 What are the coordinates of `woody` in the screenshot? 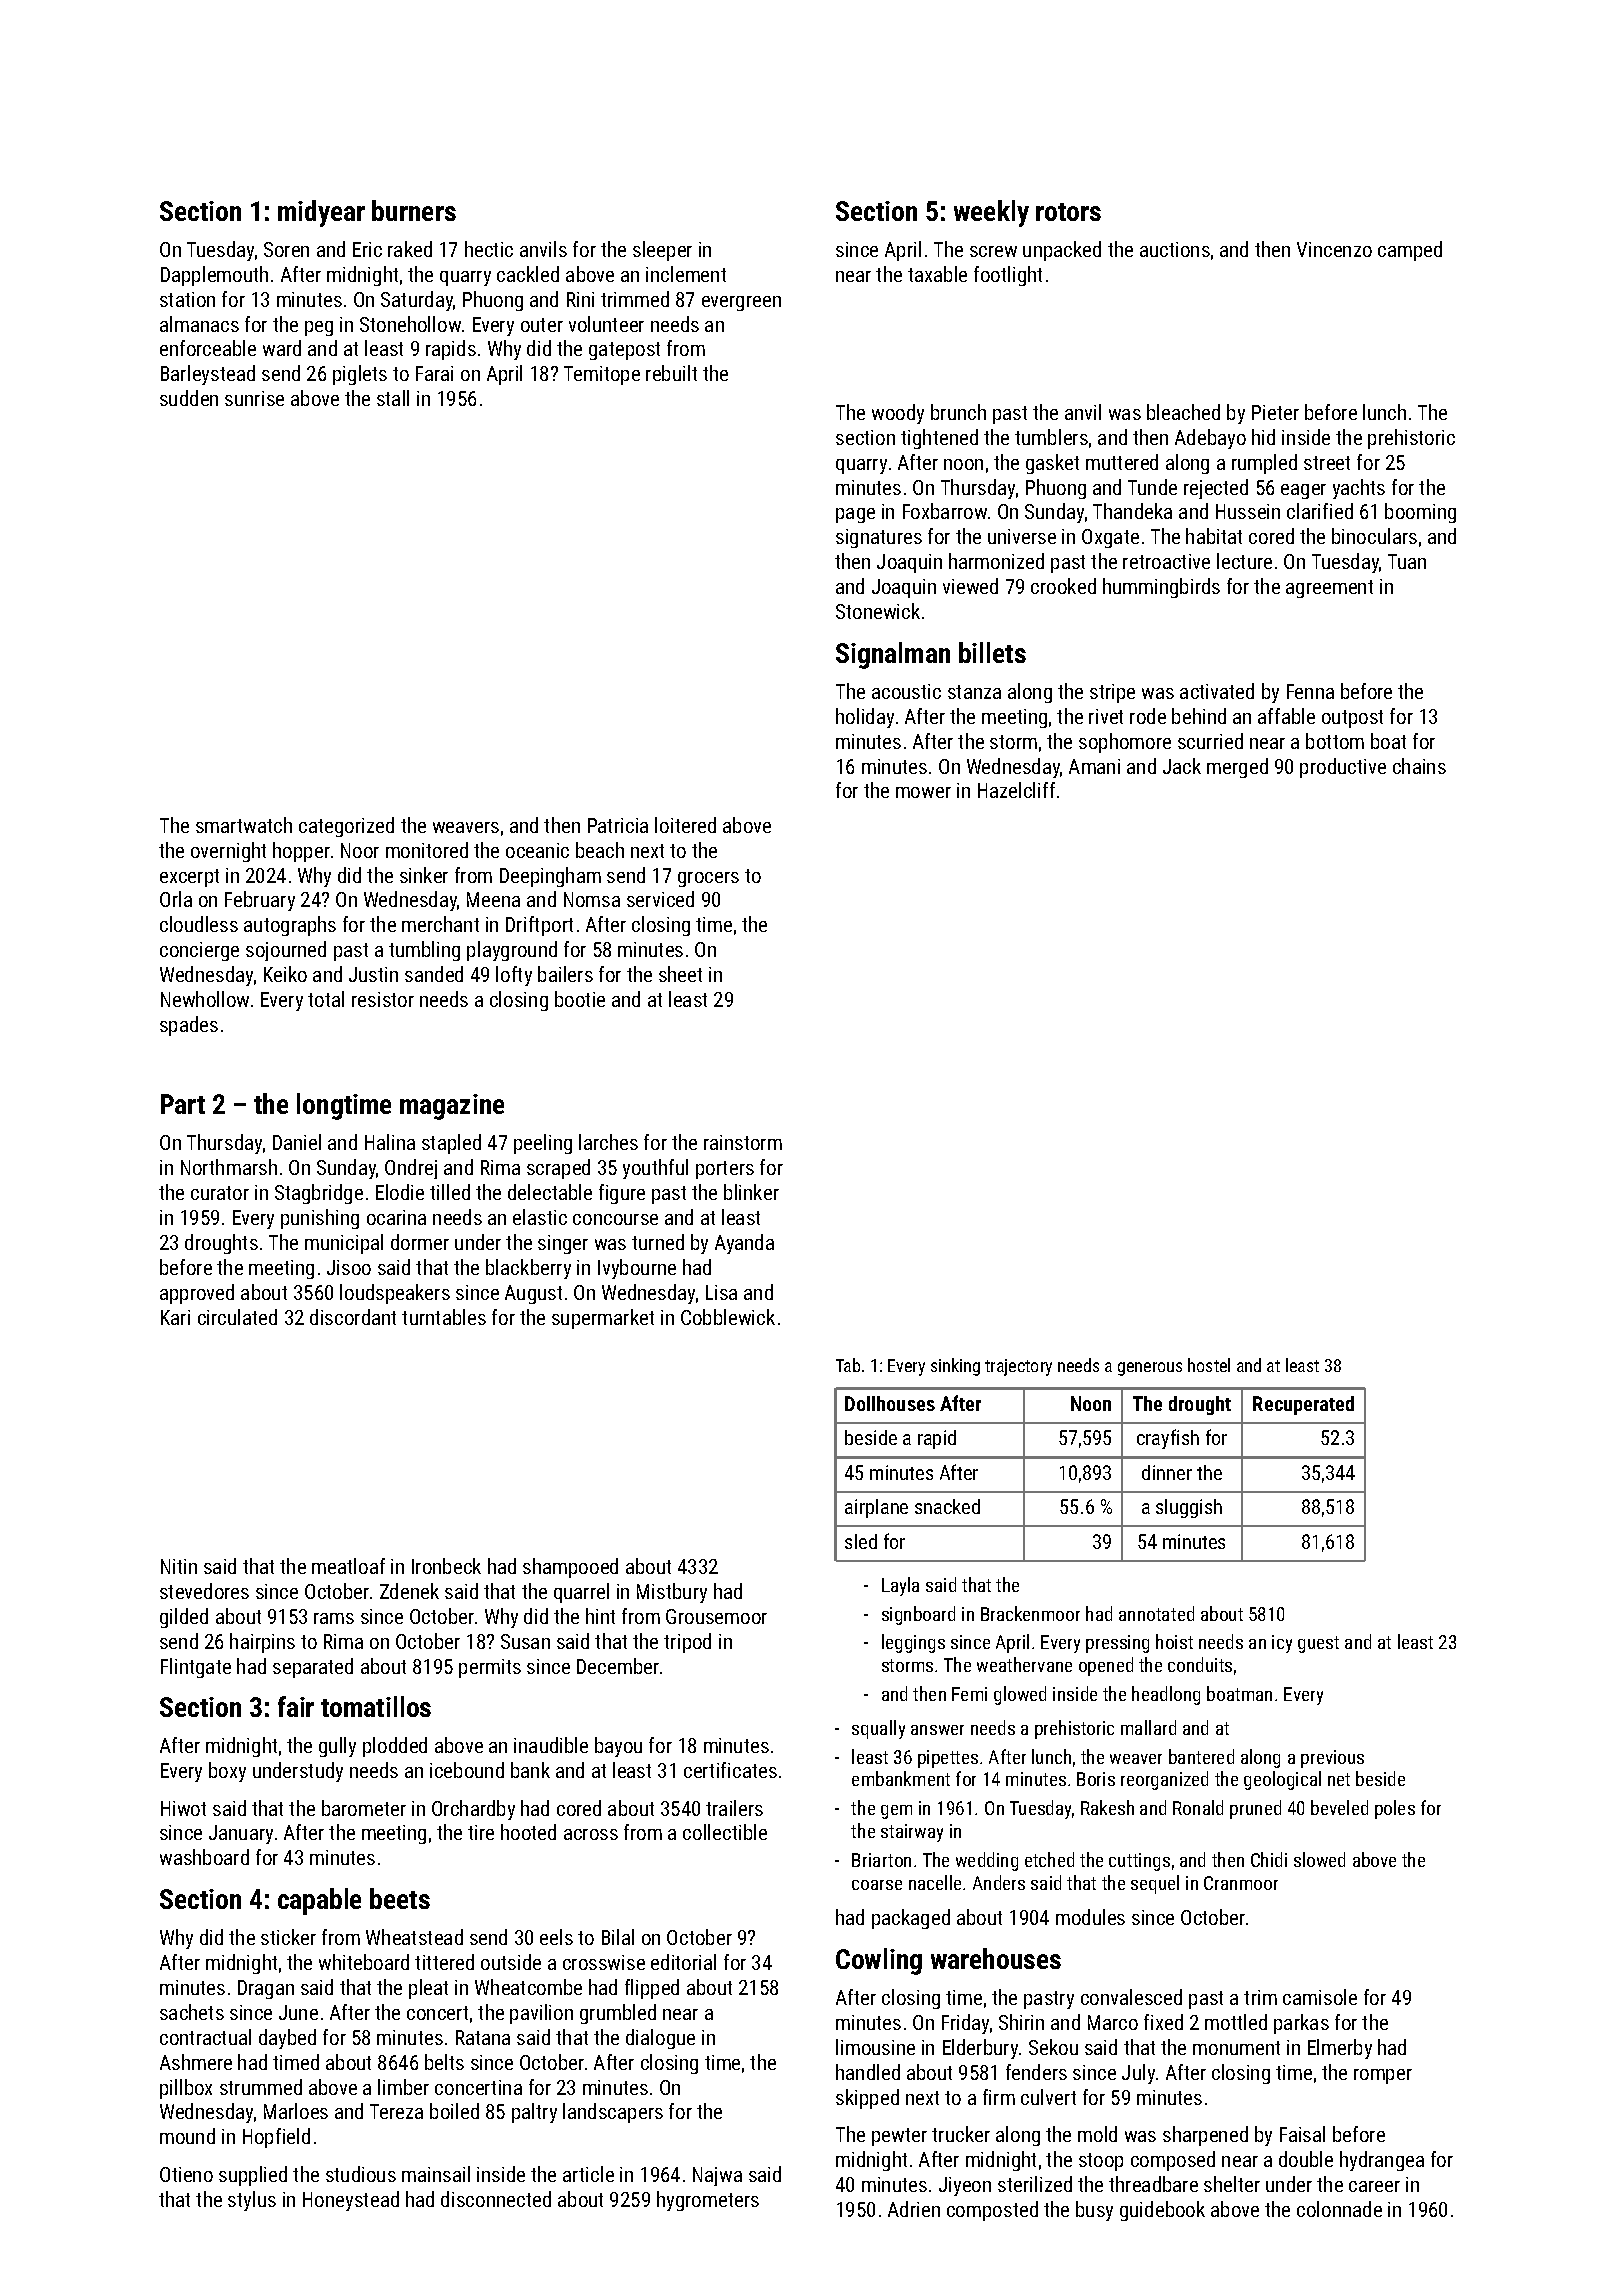 It's located at (898, 414).
